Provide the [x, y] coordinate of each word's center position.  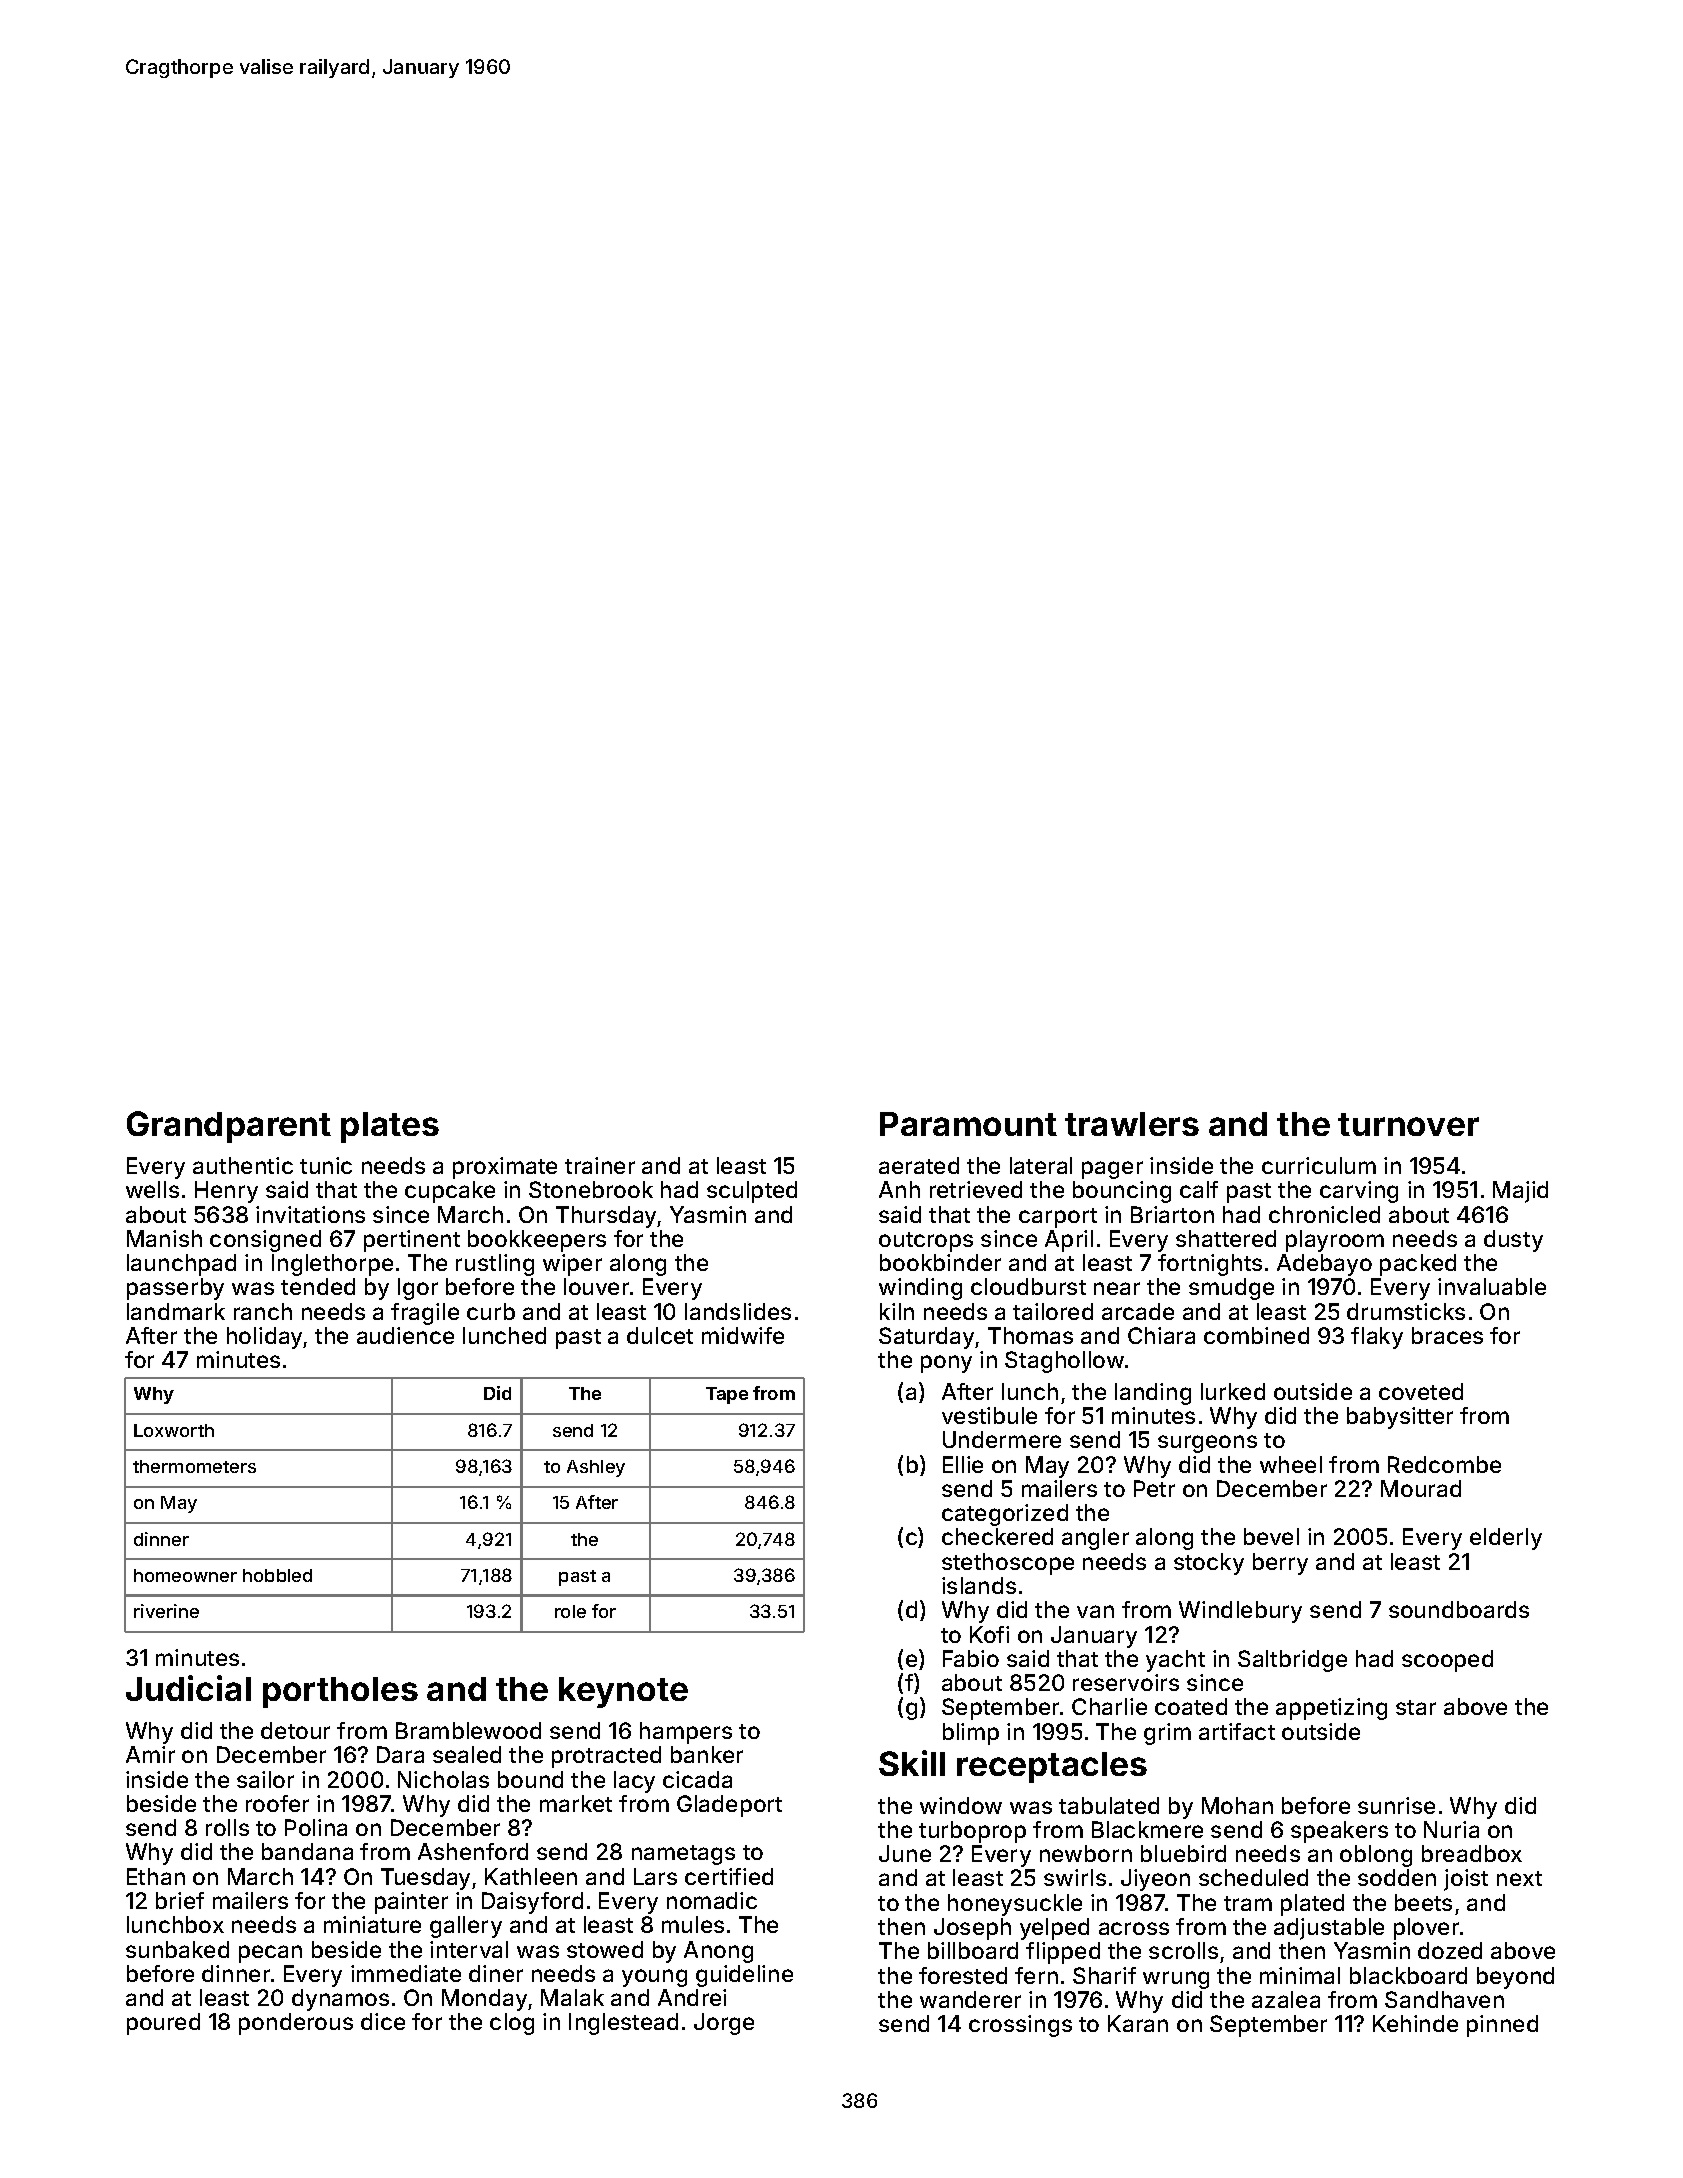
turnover [1408, 1124]
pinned [1502, 2026]
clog [512, 2024]
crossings [1020, 2026]
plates [390, 1127]
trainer [600, 1165]
